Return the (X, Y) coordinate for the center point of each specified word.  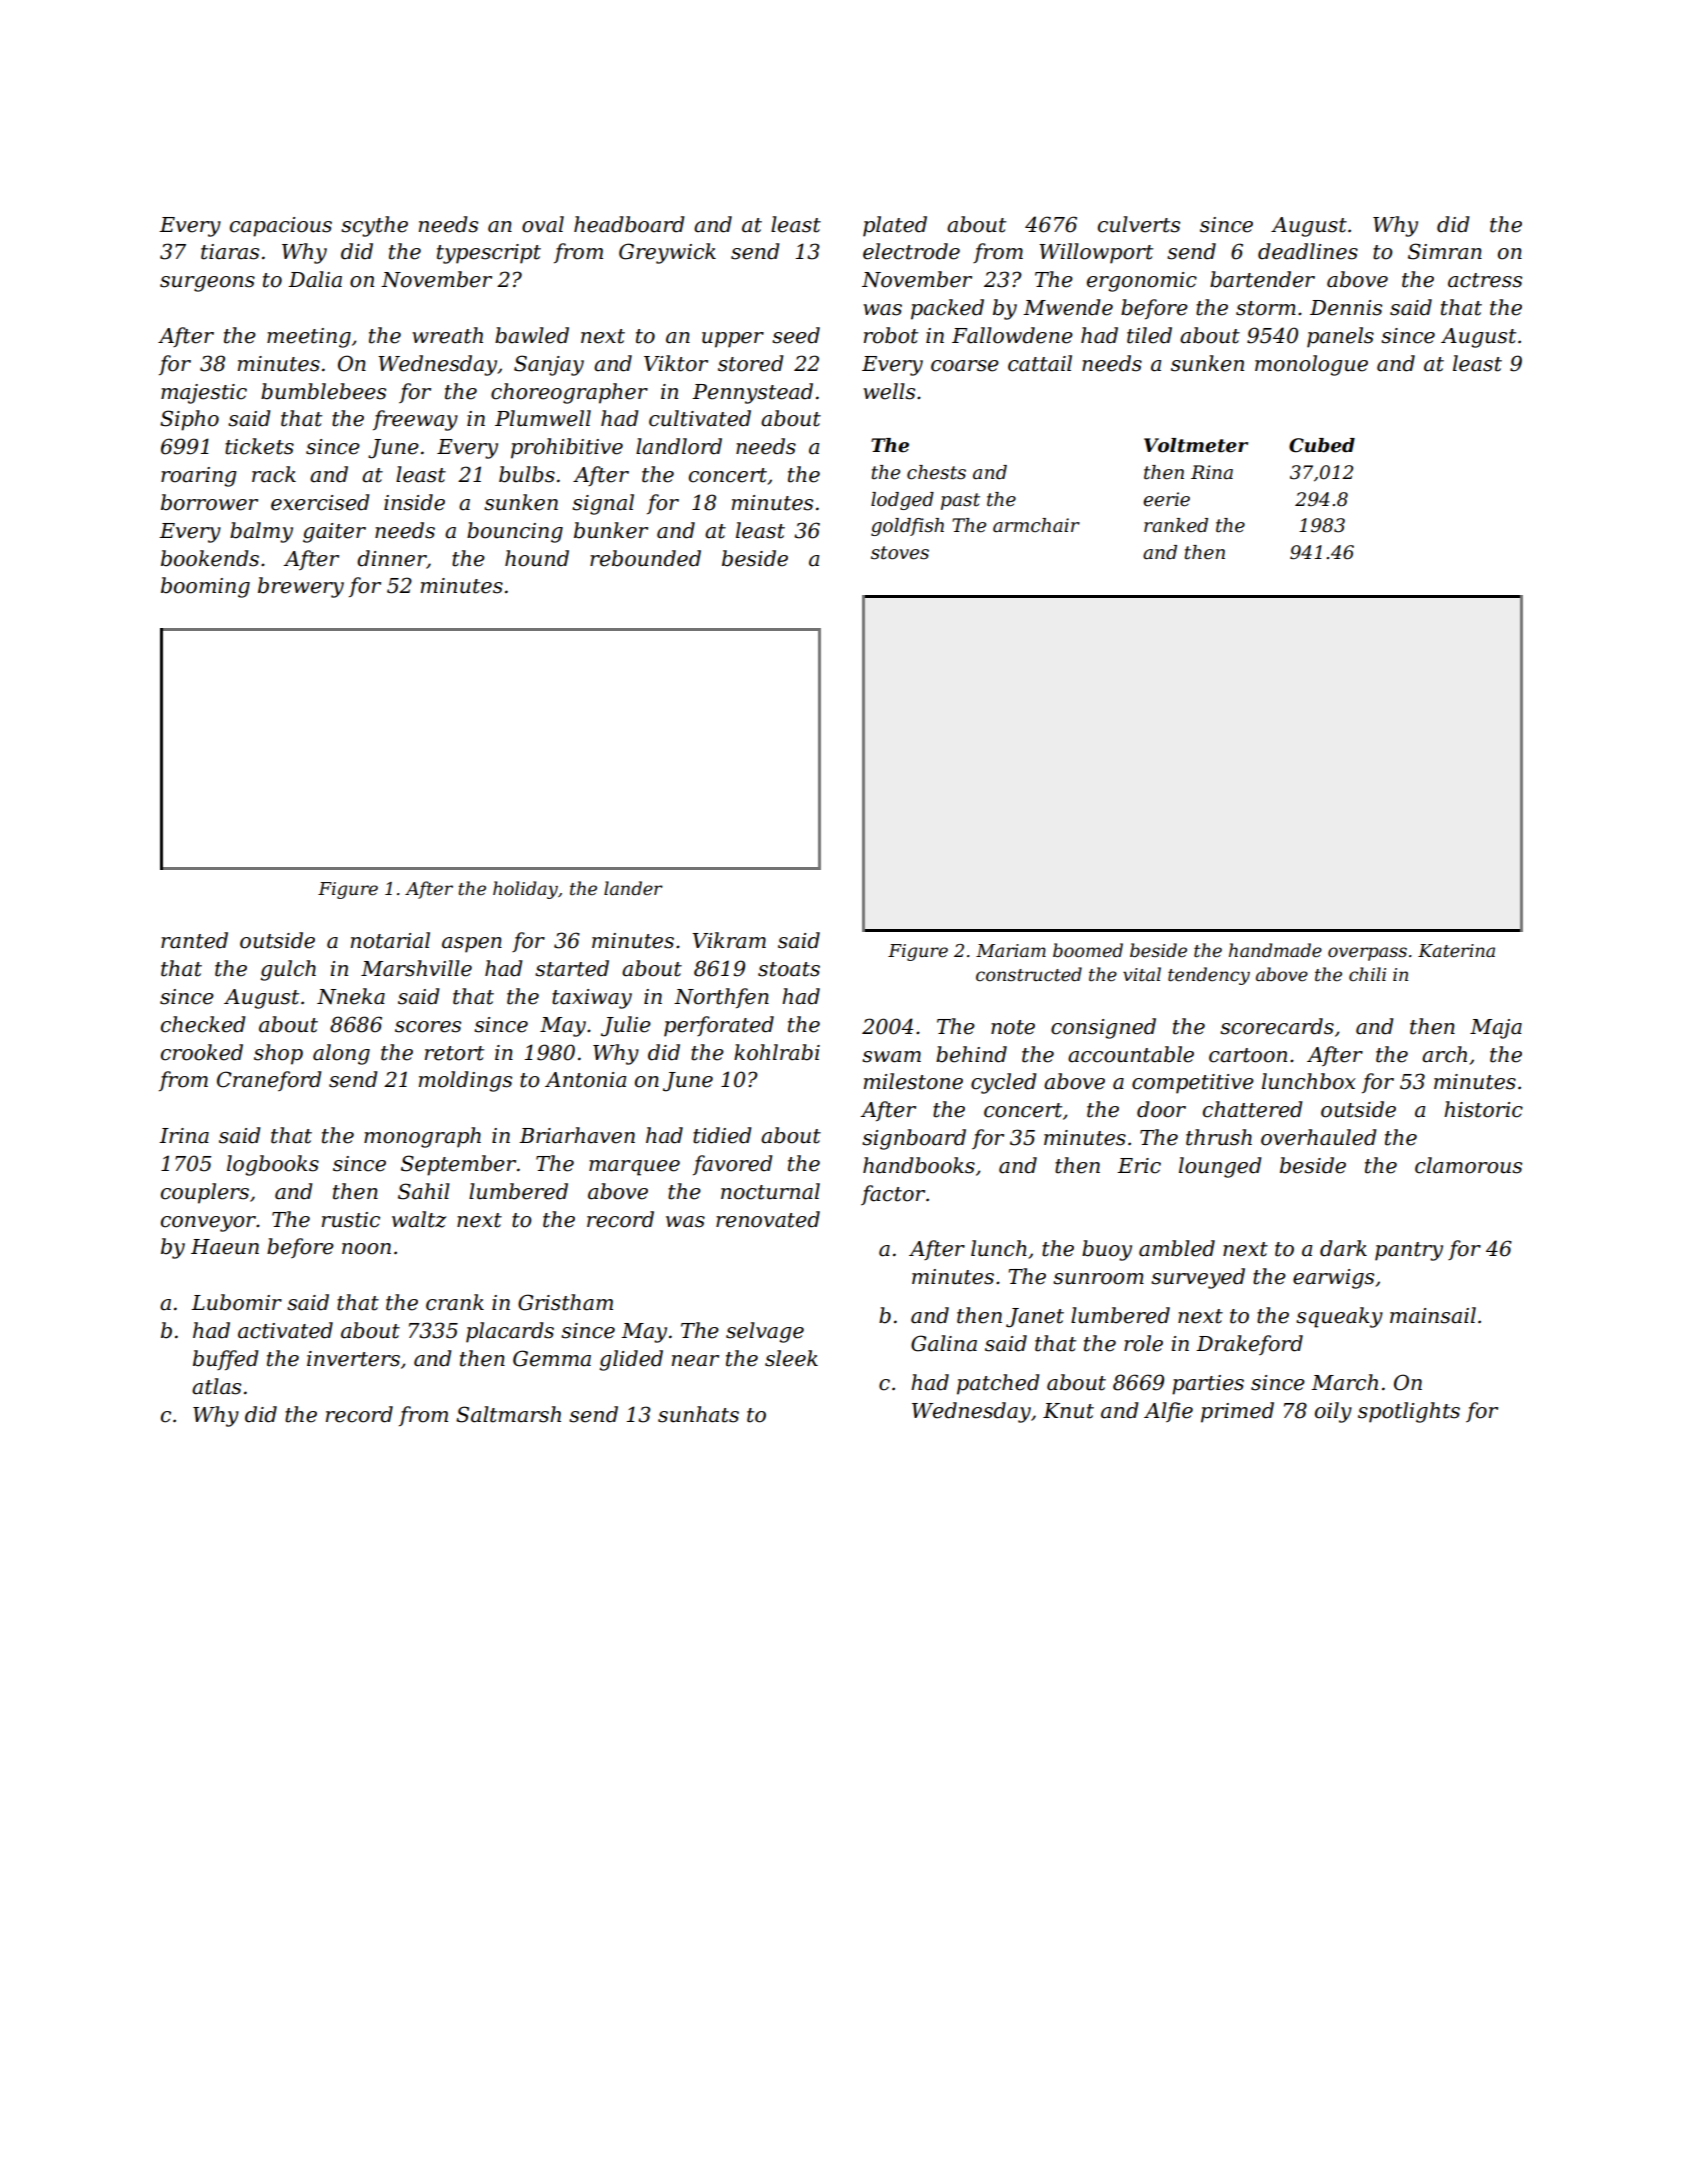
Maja (1496, 1029)
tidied (722, 1135)
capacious (281, 227)
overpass (1367, 954)
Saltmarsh (508, 1414)
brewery (301, 587)
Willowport (1096, 253)
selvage (765, 1332)
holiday (525, 890)
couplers (205, 1193)
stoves (900, 553)
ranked (1176, 525)
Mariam (1011, 950)
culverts (1139, 224)
